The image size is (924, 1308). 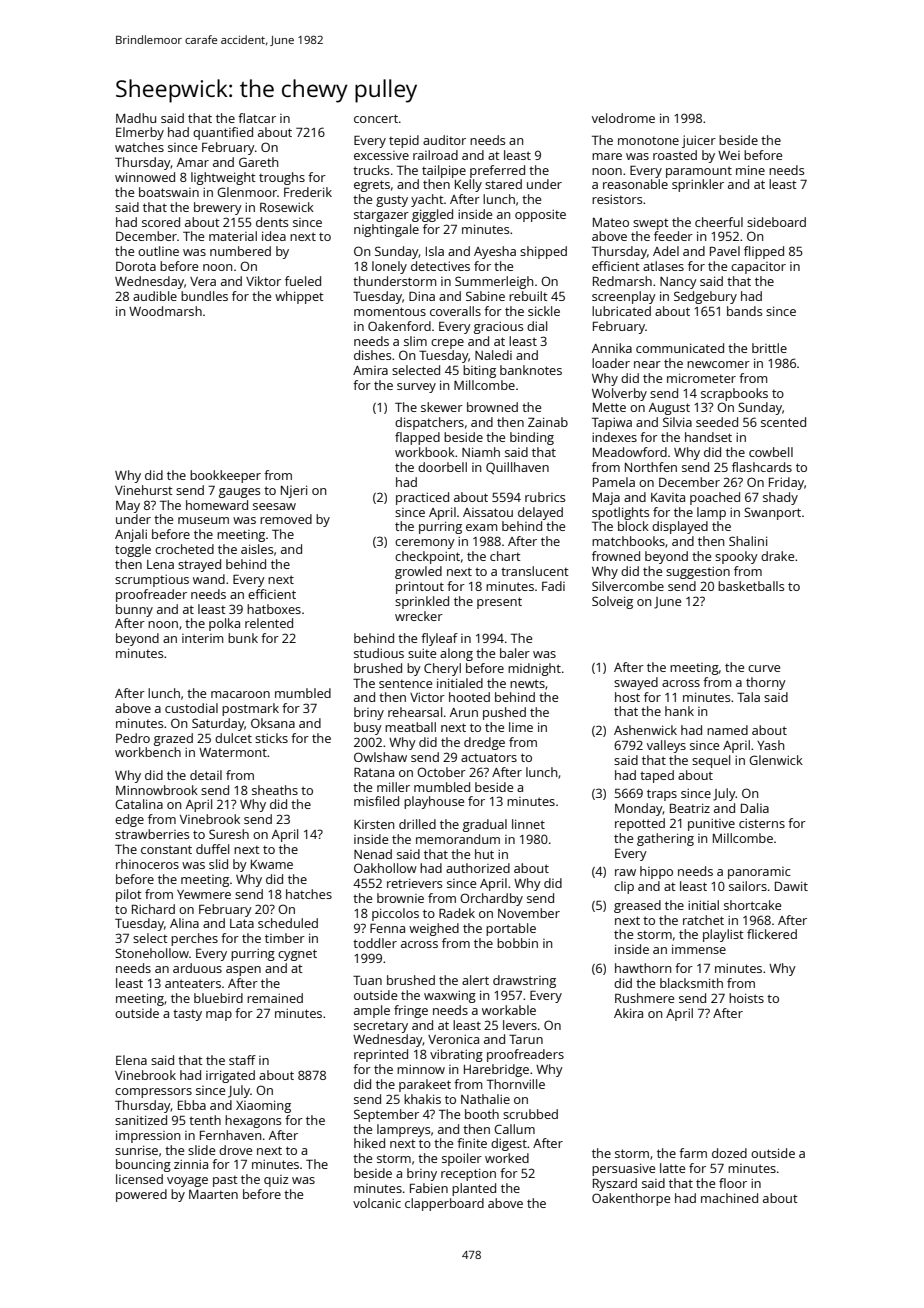 What do you see at coordinates (257, 549) in the page?
I see `aisles` at bounding box center [257, 549].
